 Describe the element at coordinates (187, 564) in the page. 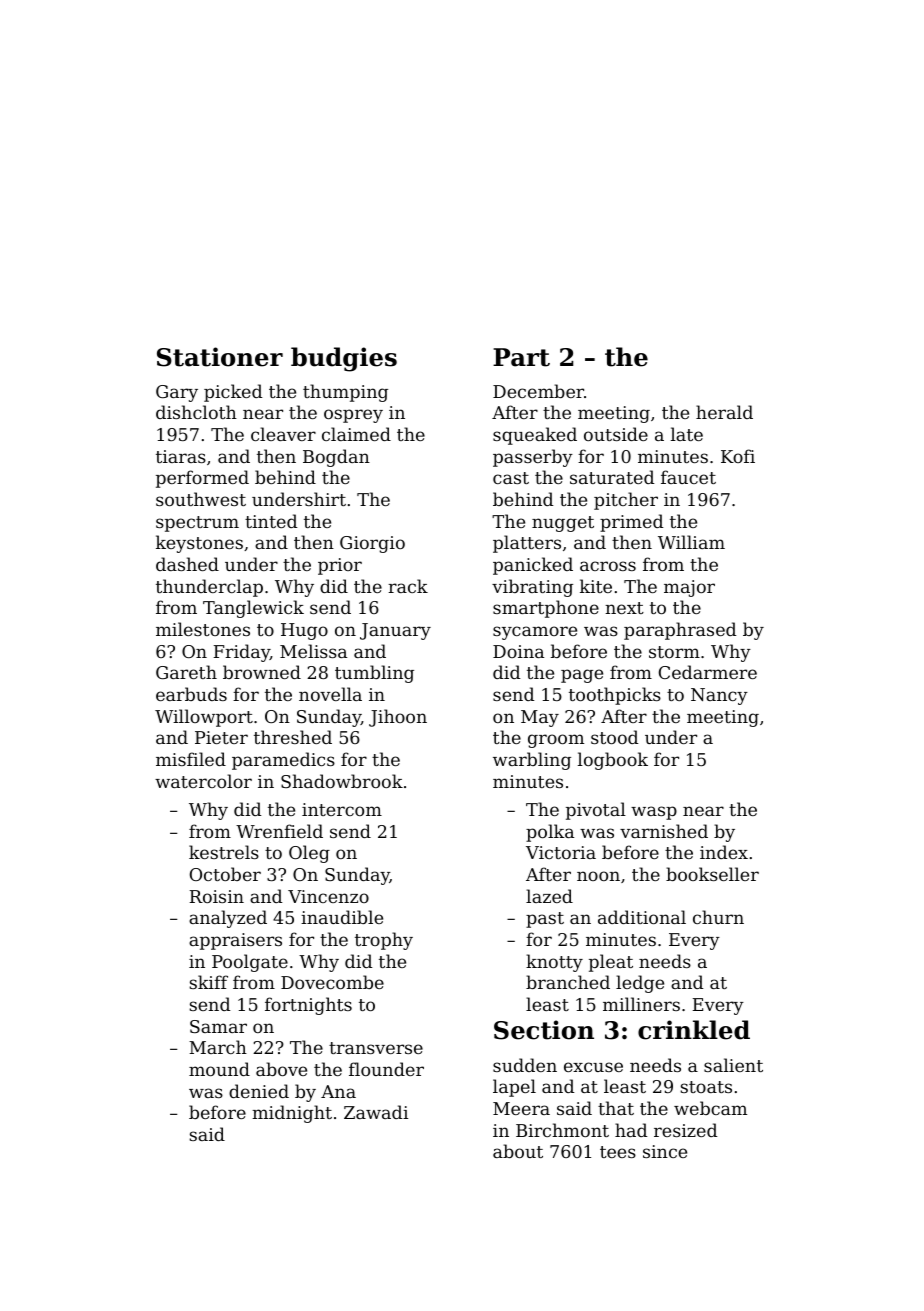

I see `dashed` at that location.
